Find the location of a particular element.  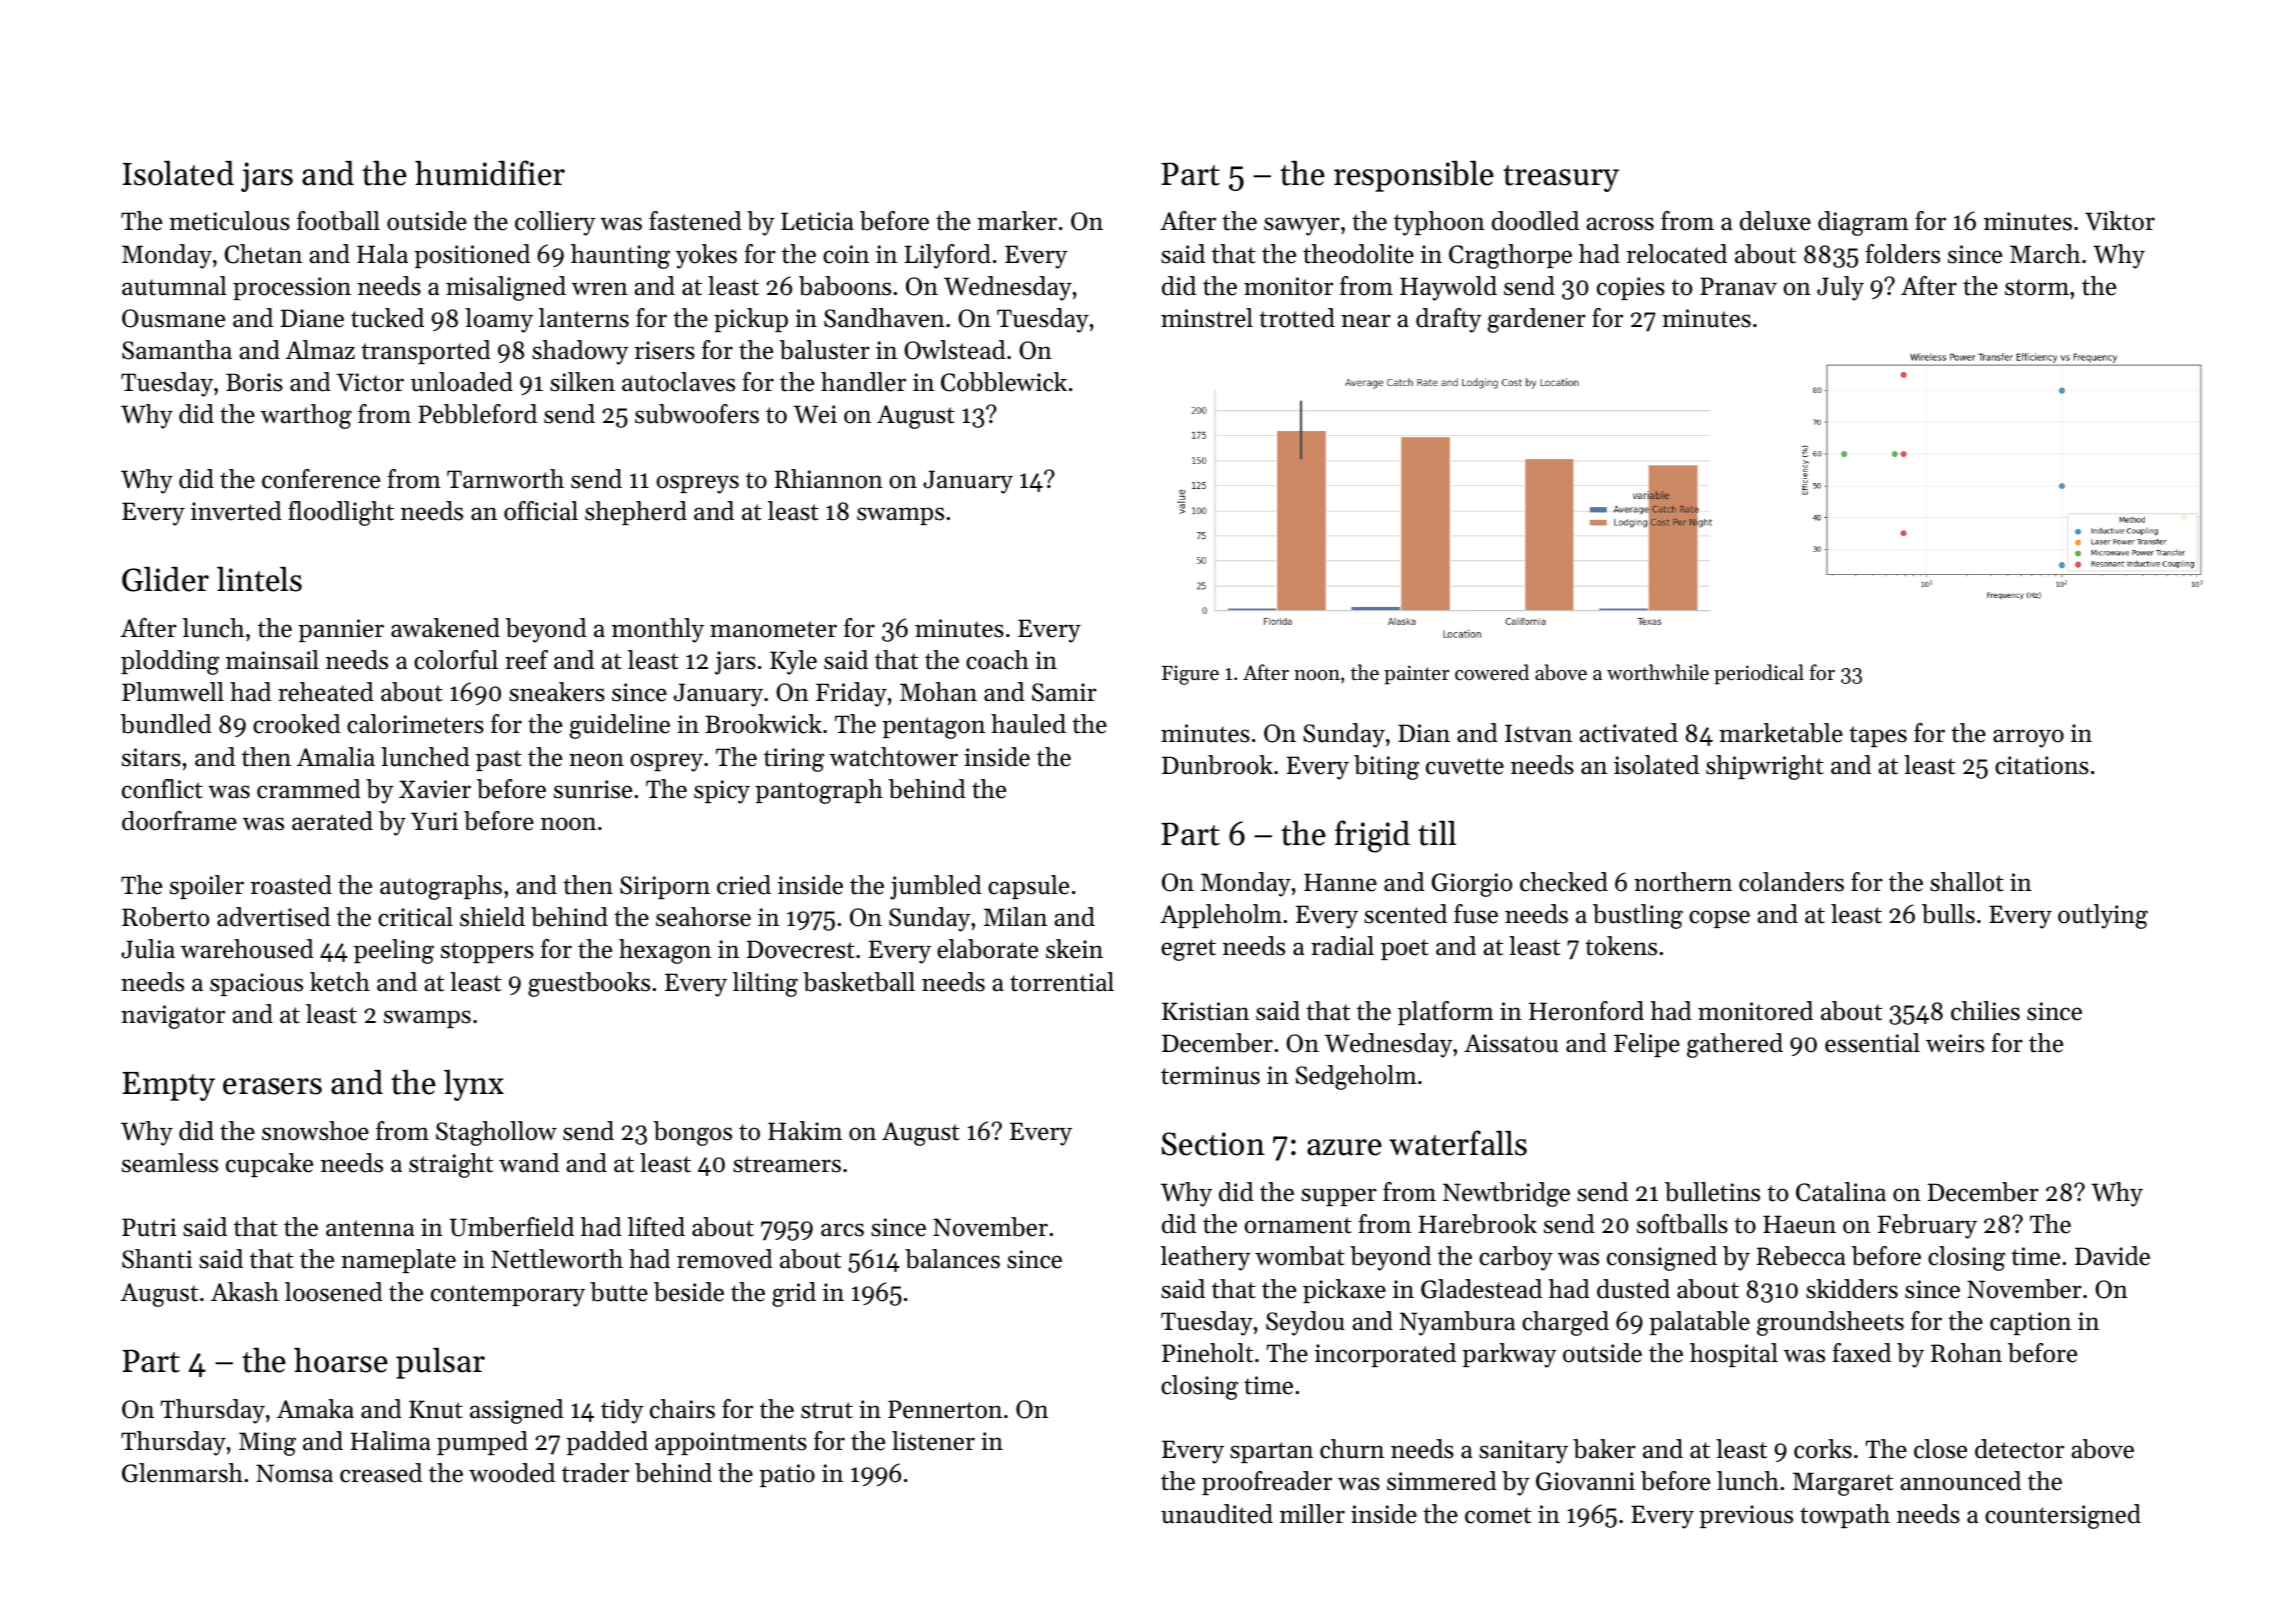

autumnal is located at coordinates (174, 286).
